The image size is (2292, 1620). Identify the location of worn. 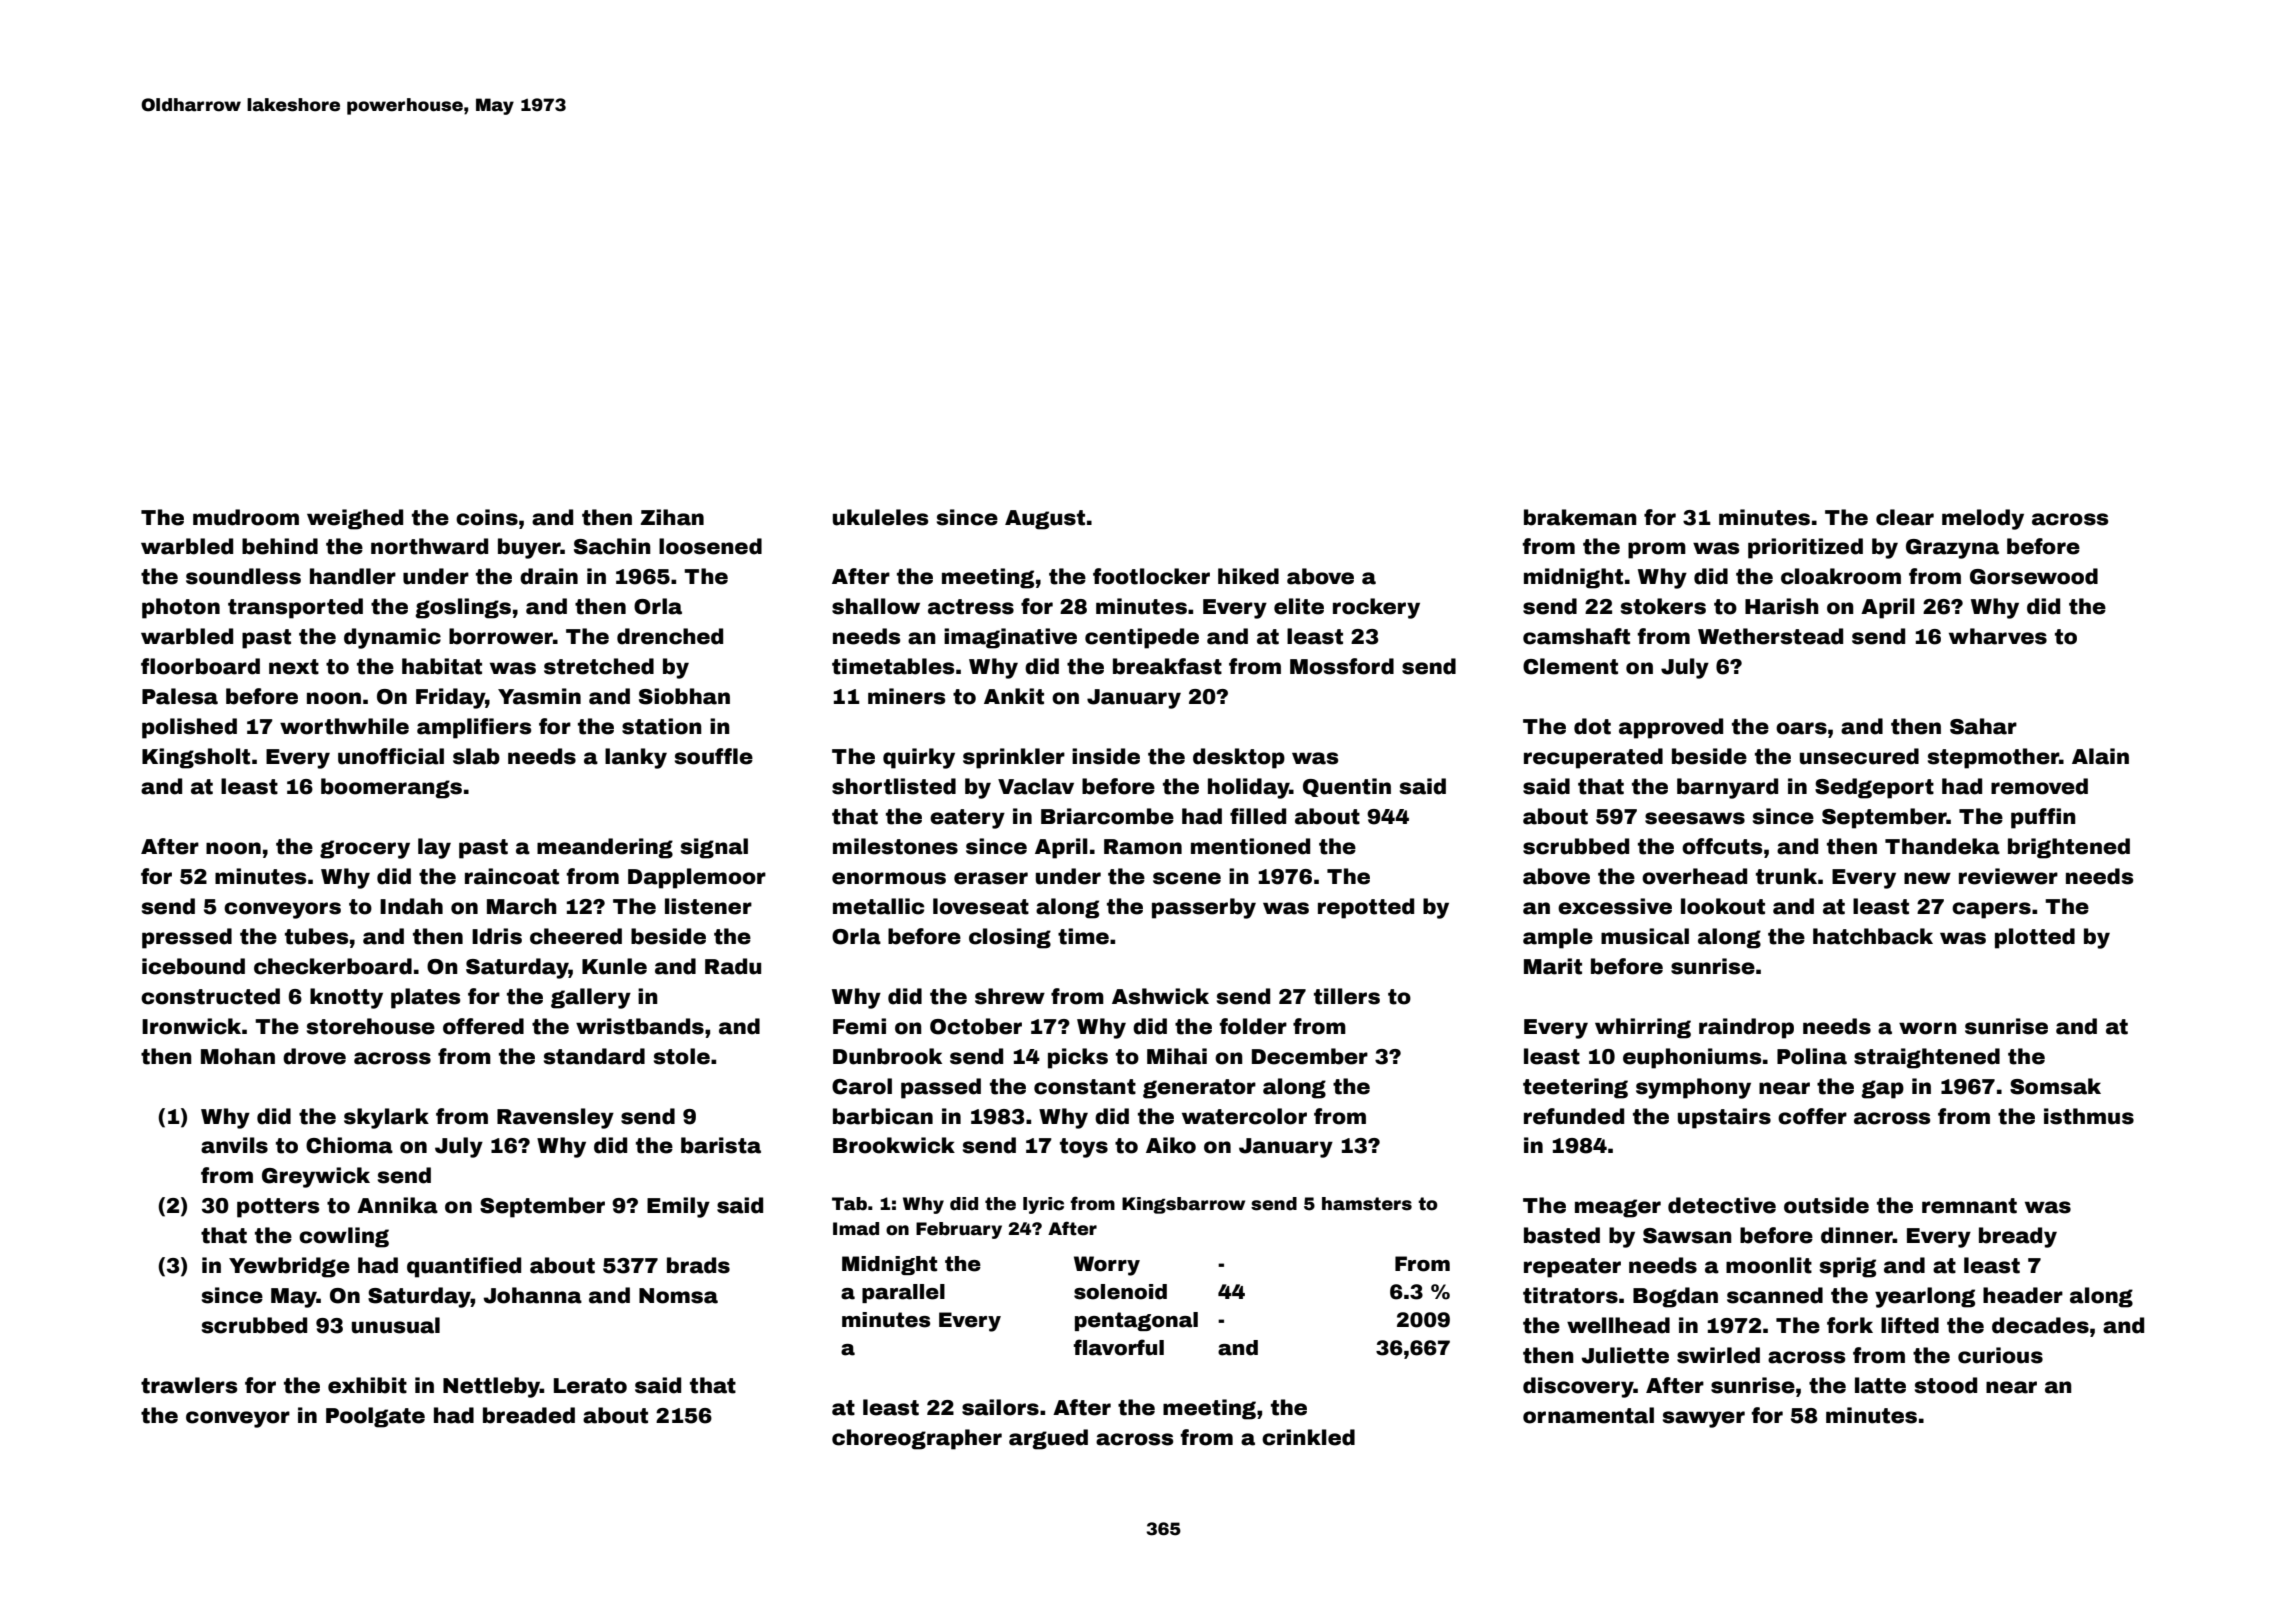
(1928, 1028).
